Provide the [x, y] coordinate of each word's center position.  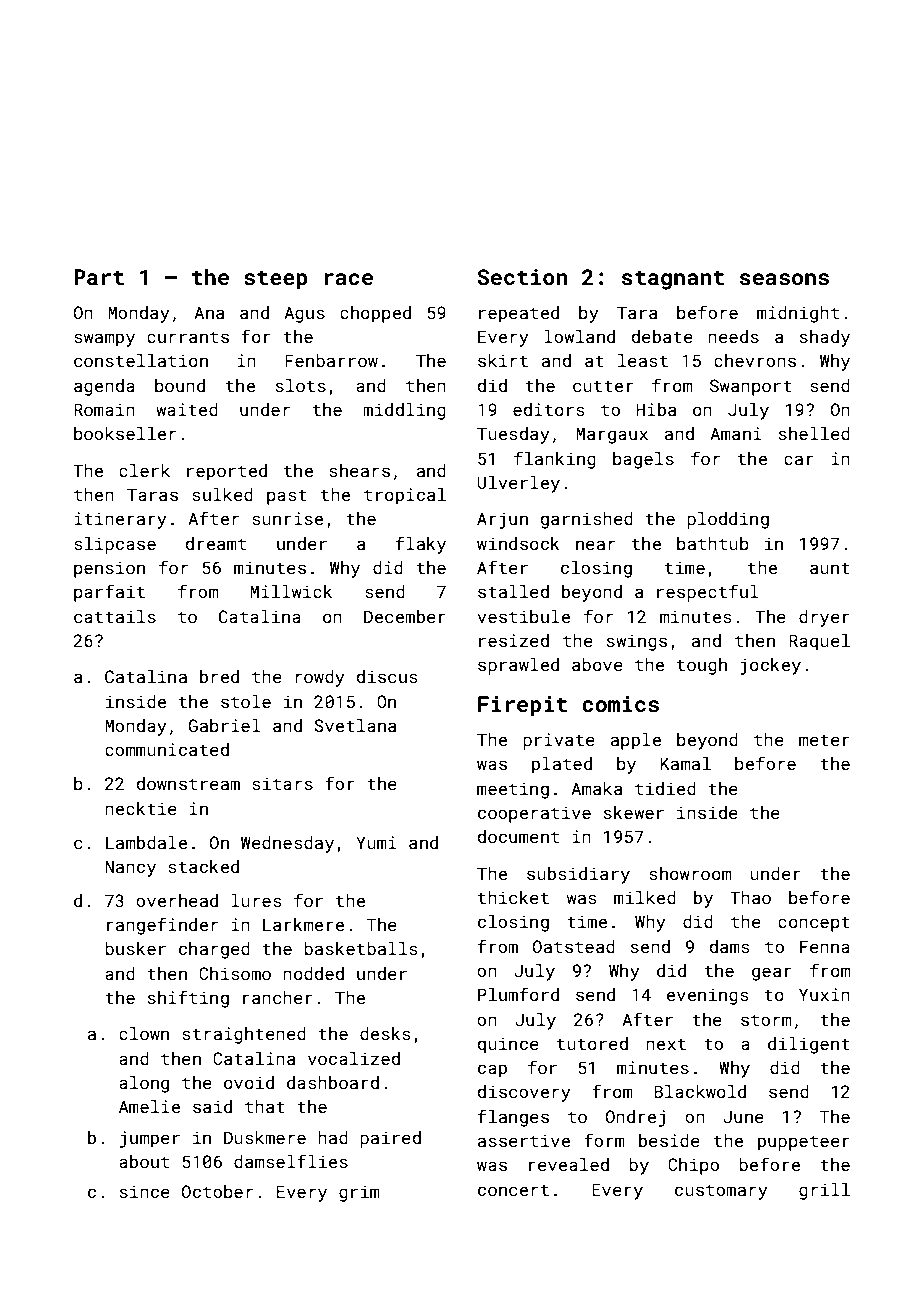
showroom [690, 873]
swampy [104, 340]
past [287, 497]
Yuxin [824, 994]
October [217, 1191]
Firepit [522, 706]
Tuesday [513, 435]
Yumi [376, 842]
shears [359, 470]
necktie [141, 808]
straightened [244, 1035]
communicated [167, 749]
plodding [728, 520]
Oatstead [574, 946]
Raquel [819, 642]
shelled [814, 433]
